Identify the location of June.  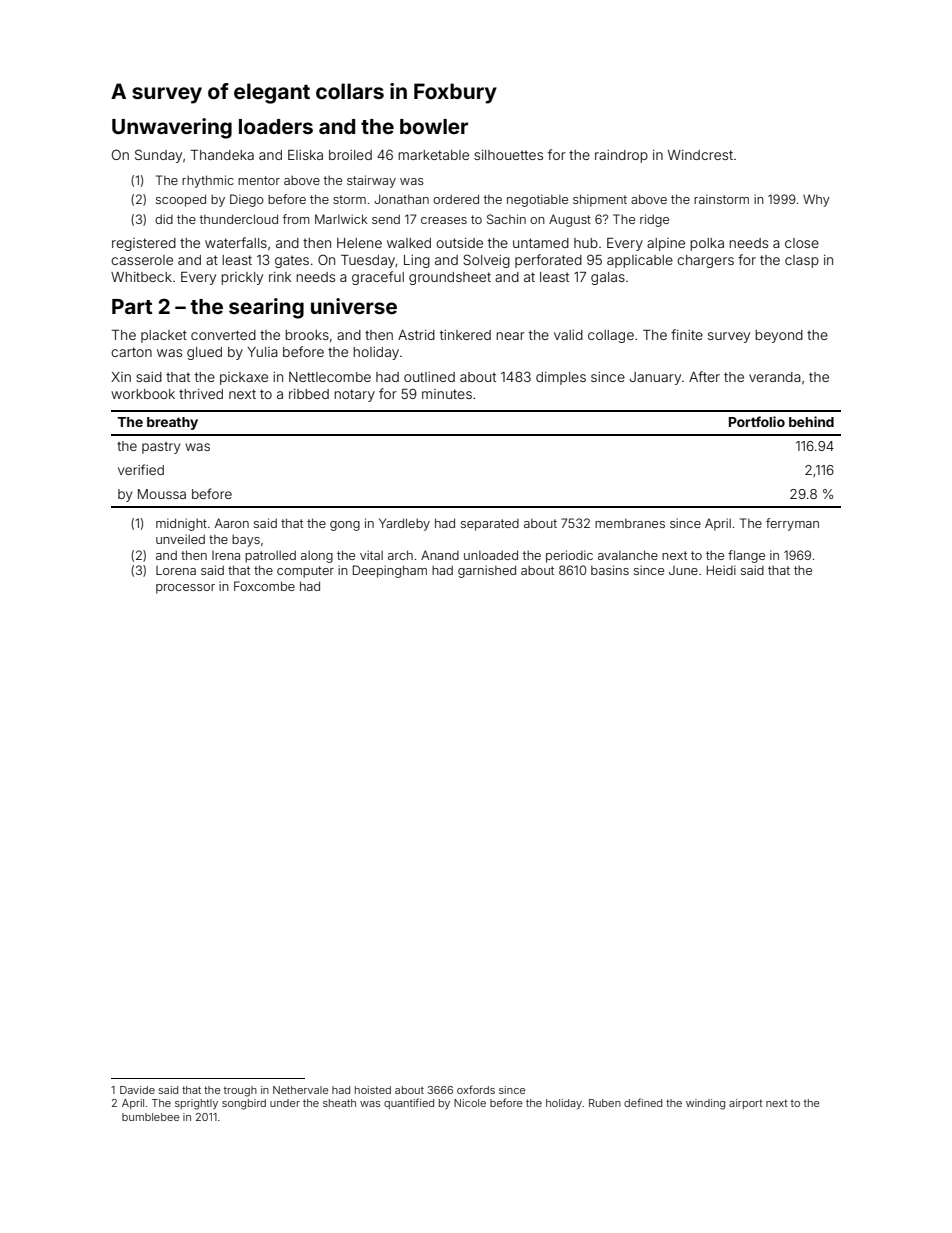
(683, 570).
